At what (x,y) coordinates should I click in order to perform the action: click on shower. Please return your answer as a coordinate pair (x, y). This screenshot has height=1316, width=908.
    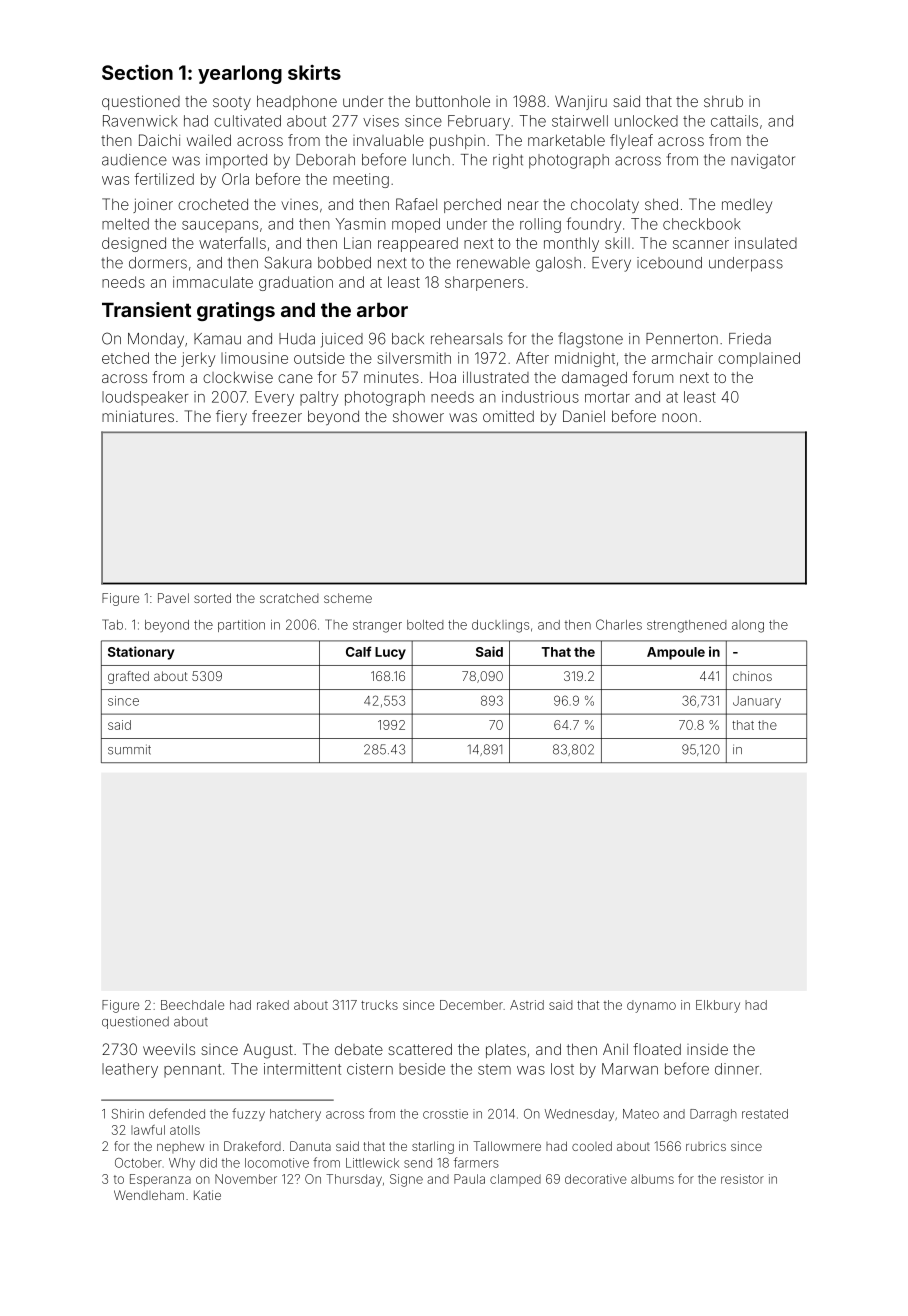
    Looking at the image, I should click on (418, 416).
